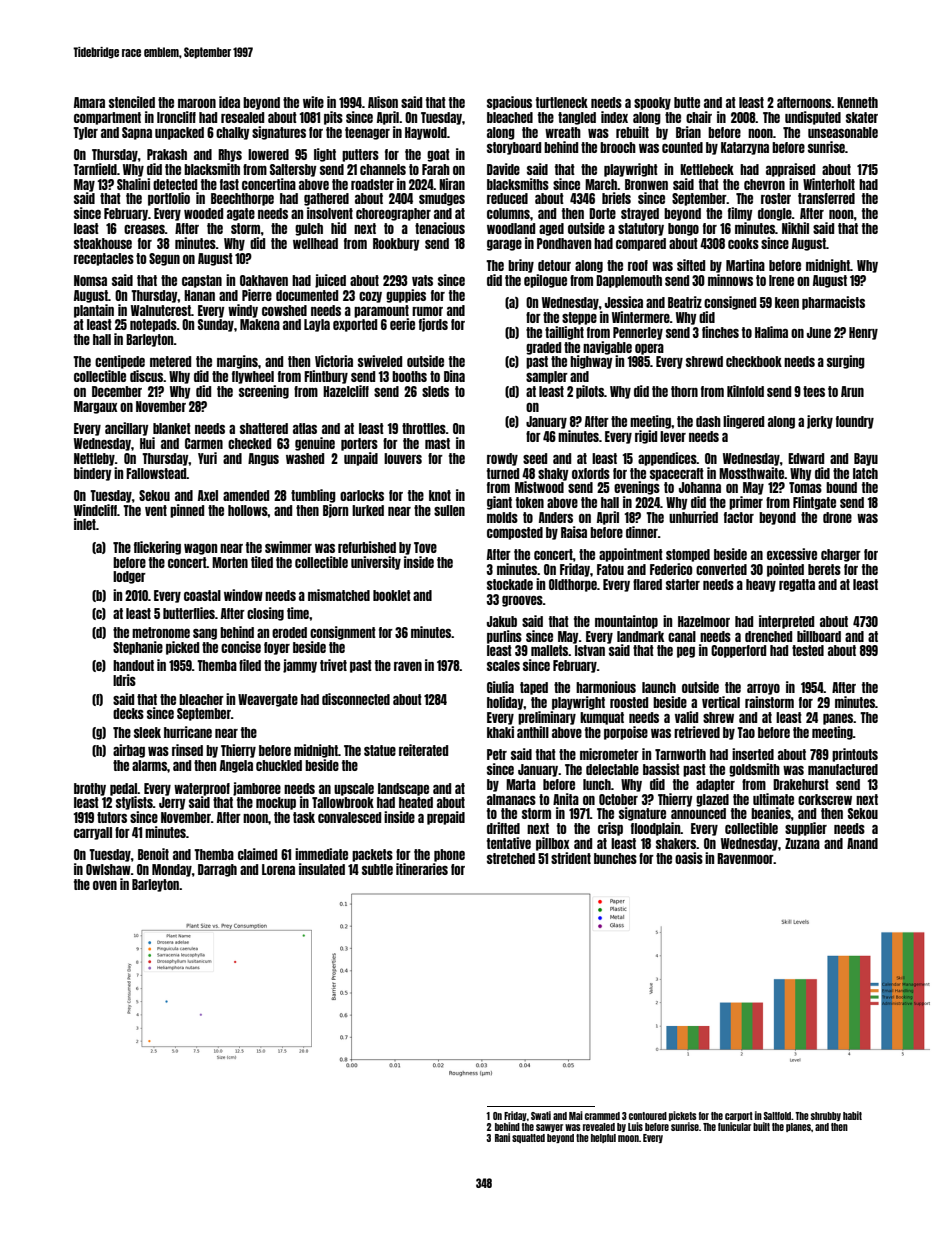  What do you see at coordinates (156, 473) in the image?
I see `Fallowstead` at bounding box center [156, 473].
